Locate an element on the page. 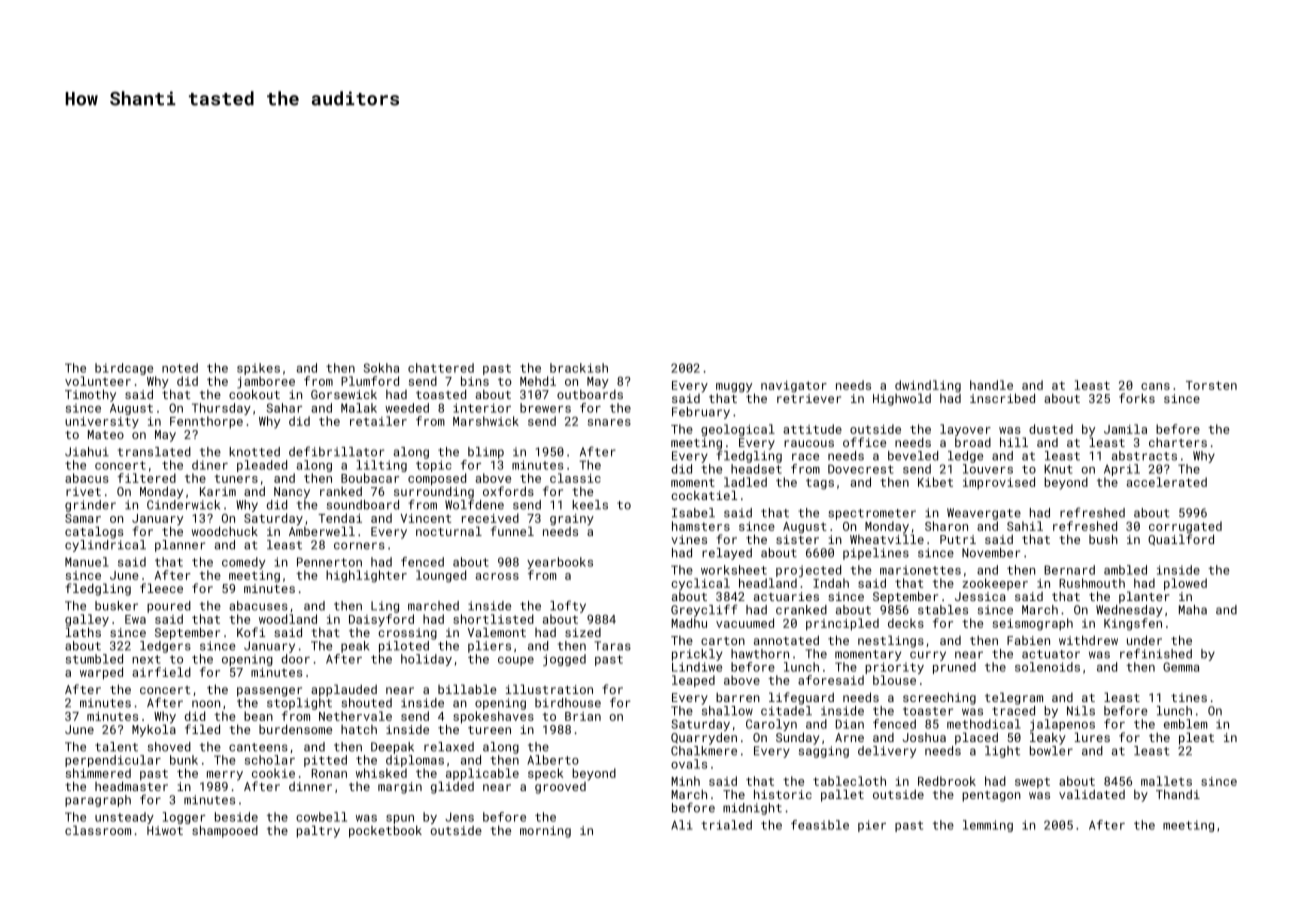 This document has height=924, width=1308. handle is located at coordinates (991, 385).
